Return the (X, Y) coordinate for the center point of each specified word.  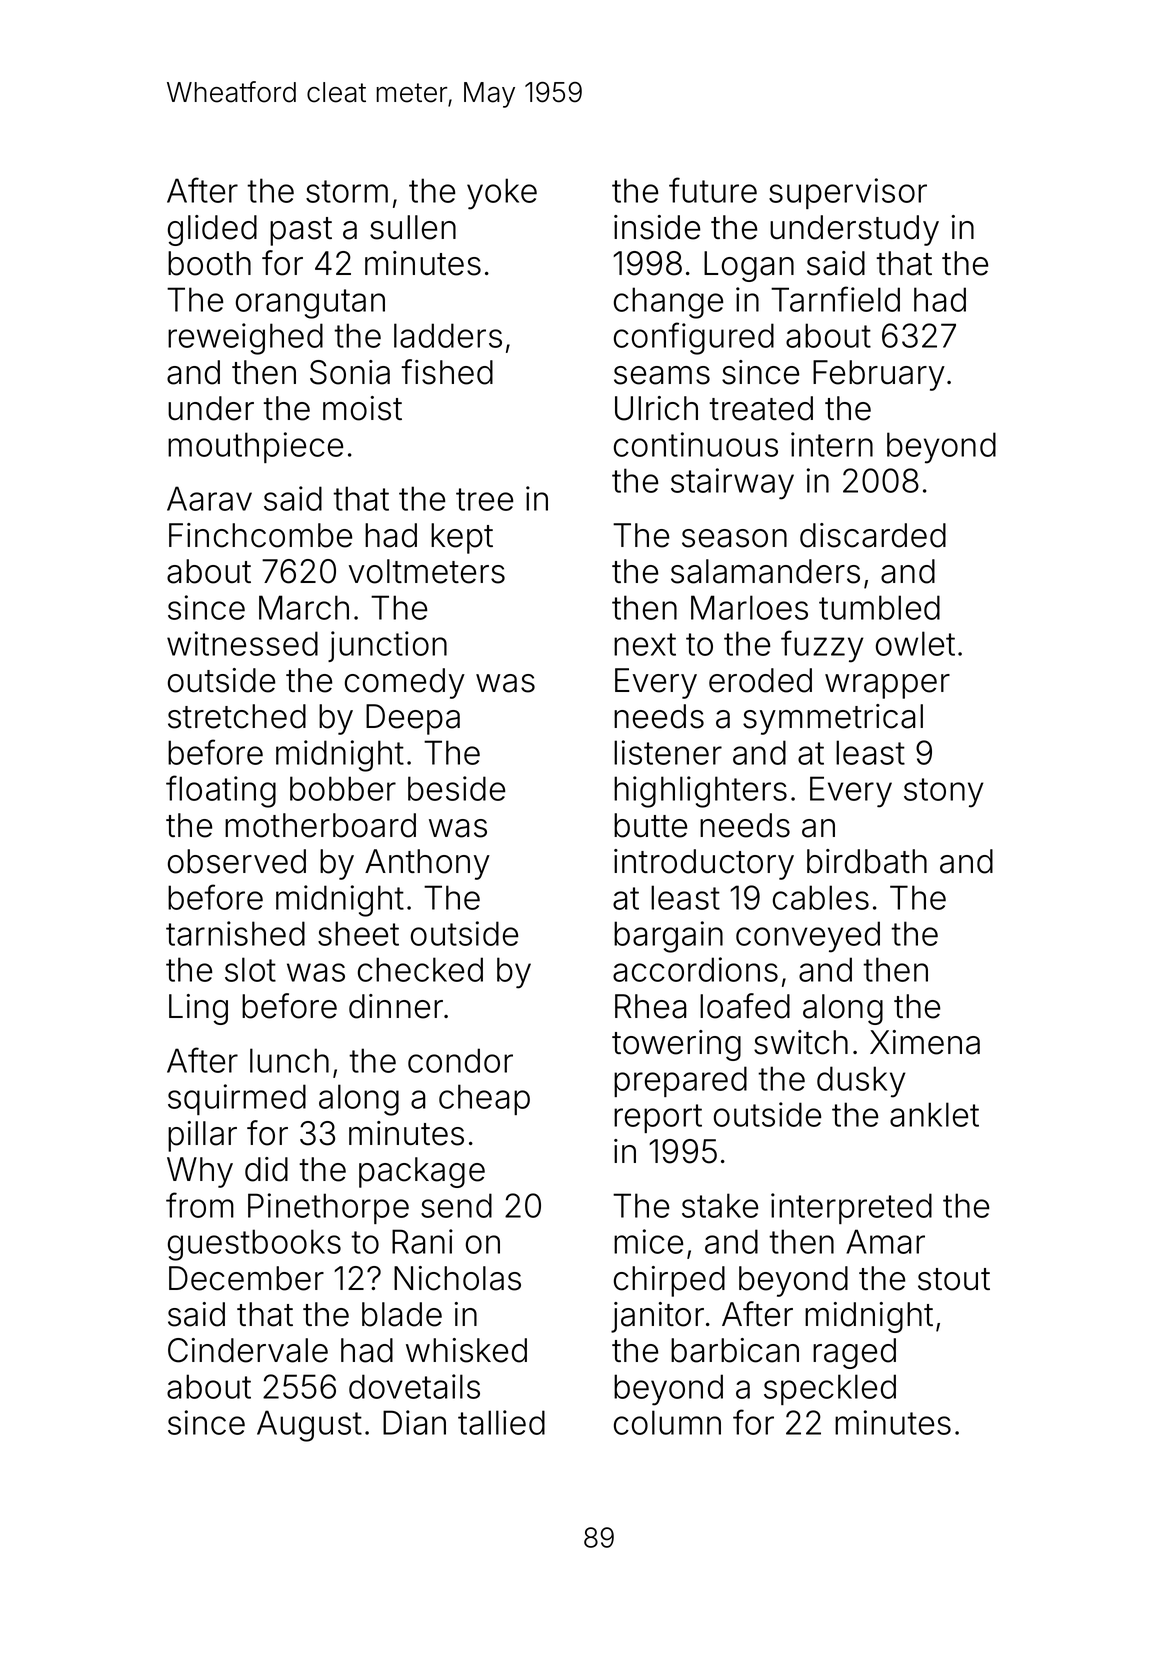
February (879, 375)
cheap (484, 1099)
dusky (861, 1082)
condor (460, 1060)
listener (668, 752)
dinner (396, 1006)
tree (484, 499)
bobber (343, 788)
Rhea (650, 1006)
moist (362, 408)
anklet (934, 1114)
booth (209, 263)
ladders (448, 335)
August (309, 1426)
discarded (873, 535)
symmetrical (833, 719)
